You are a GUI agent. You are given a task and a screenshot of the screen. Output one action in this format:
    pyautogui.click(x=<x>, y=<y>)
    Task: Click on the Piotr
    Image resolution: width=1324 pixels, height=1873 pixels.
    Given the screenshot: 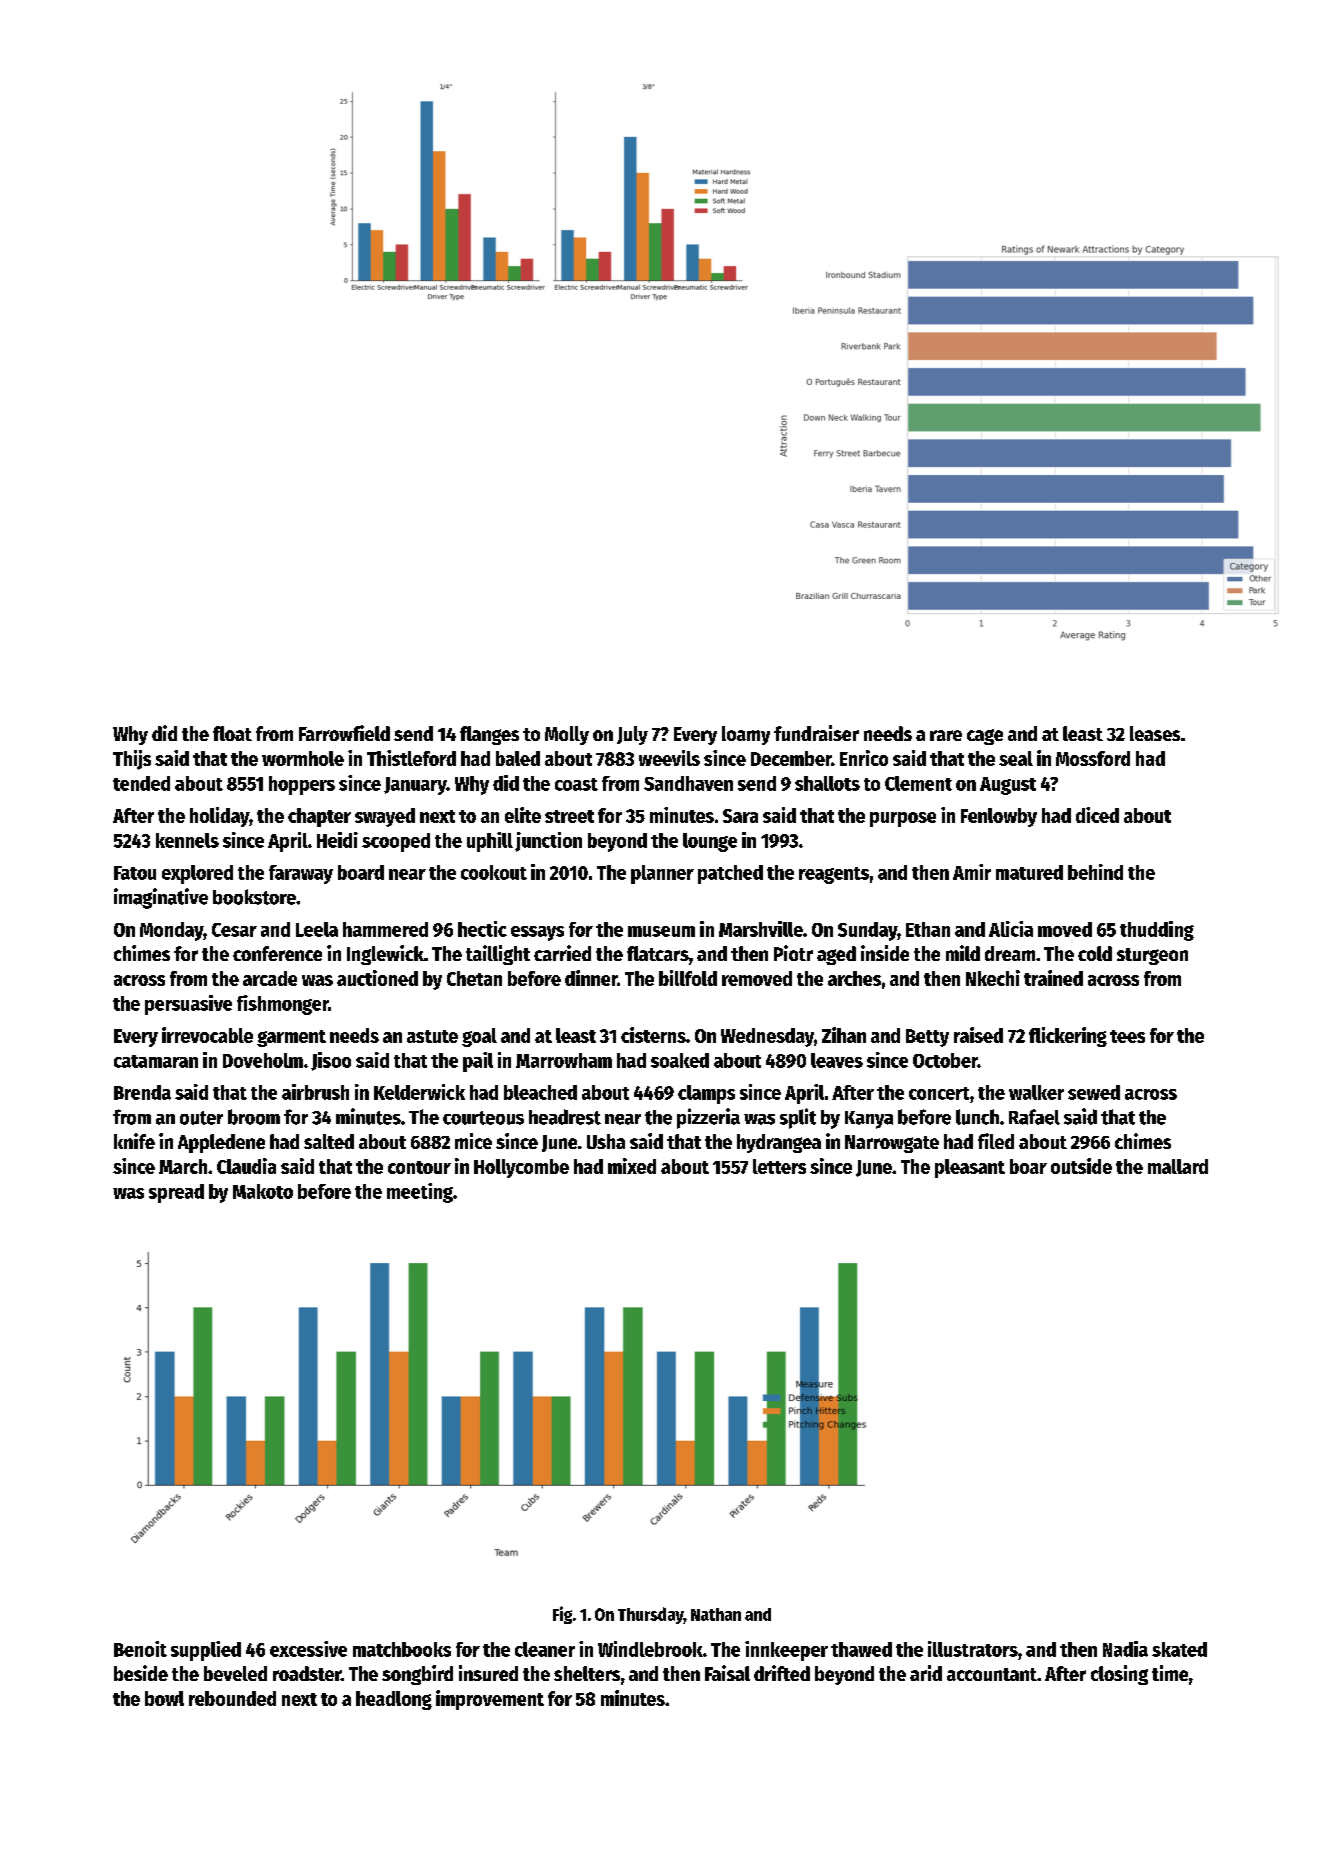 What is the action you would take?
    pyautogui.click(x=793, y=953)
